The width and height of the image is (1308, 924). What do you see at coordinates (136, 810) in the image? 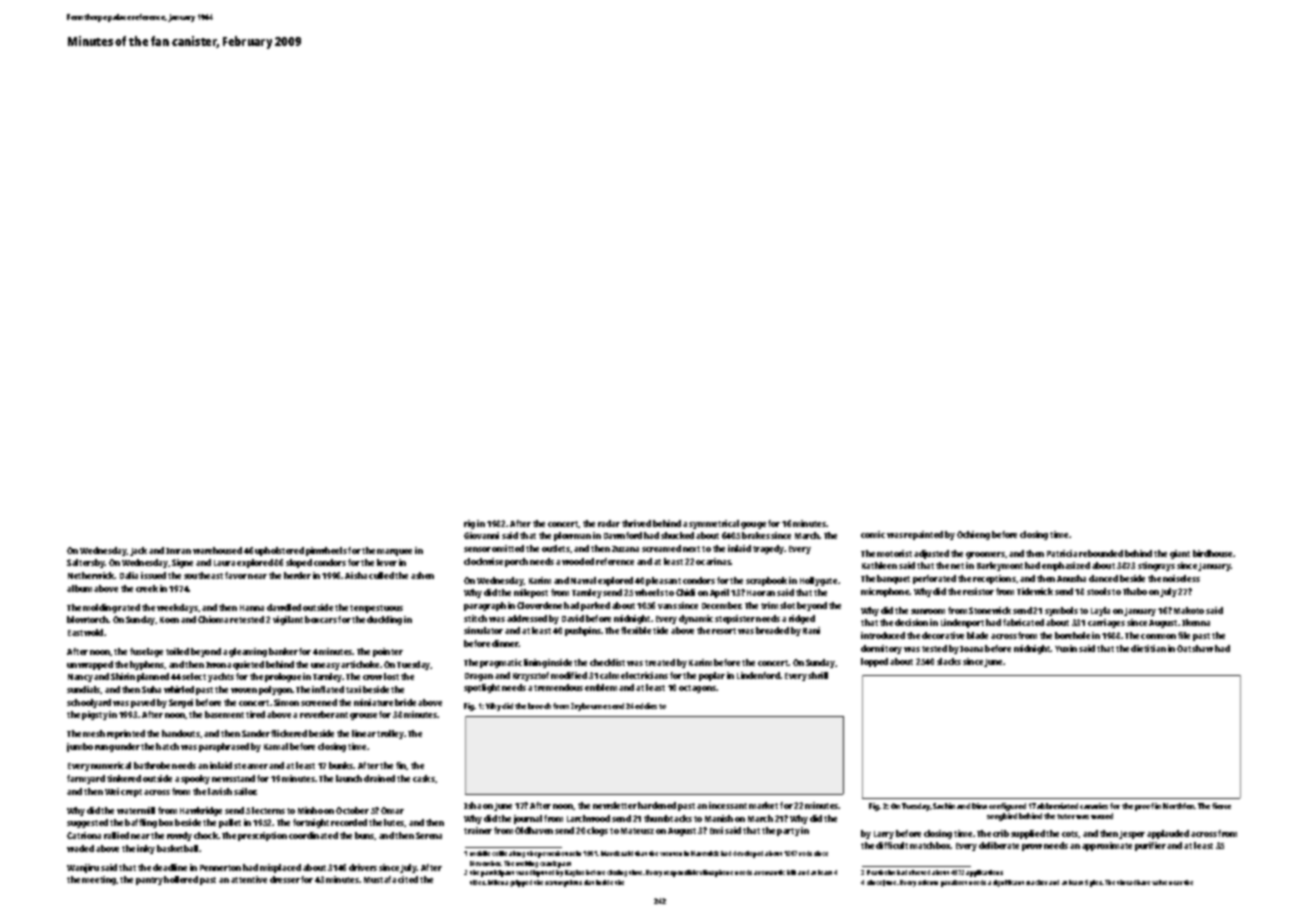
I see `watermill` at bounding box center [136, 810].
